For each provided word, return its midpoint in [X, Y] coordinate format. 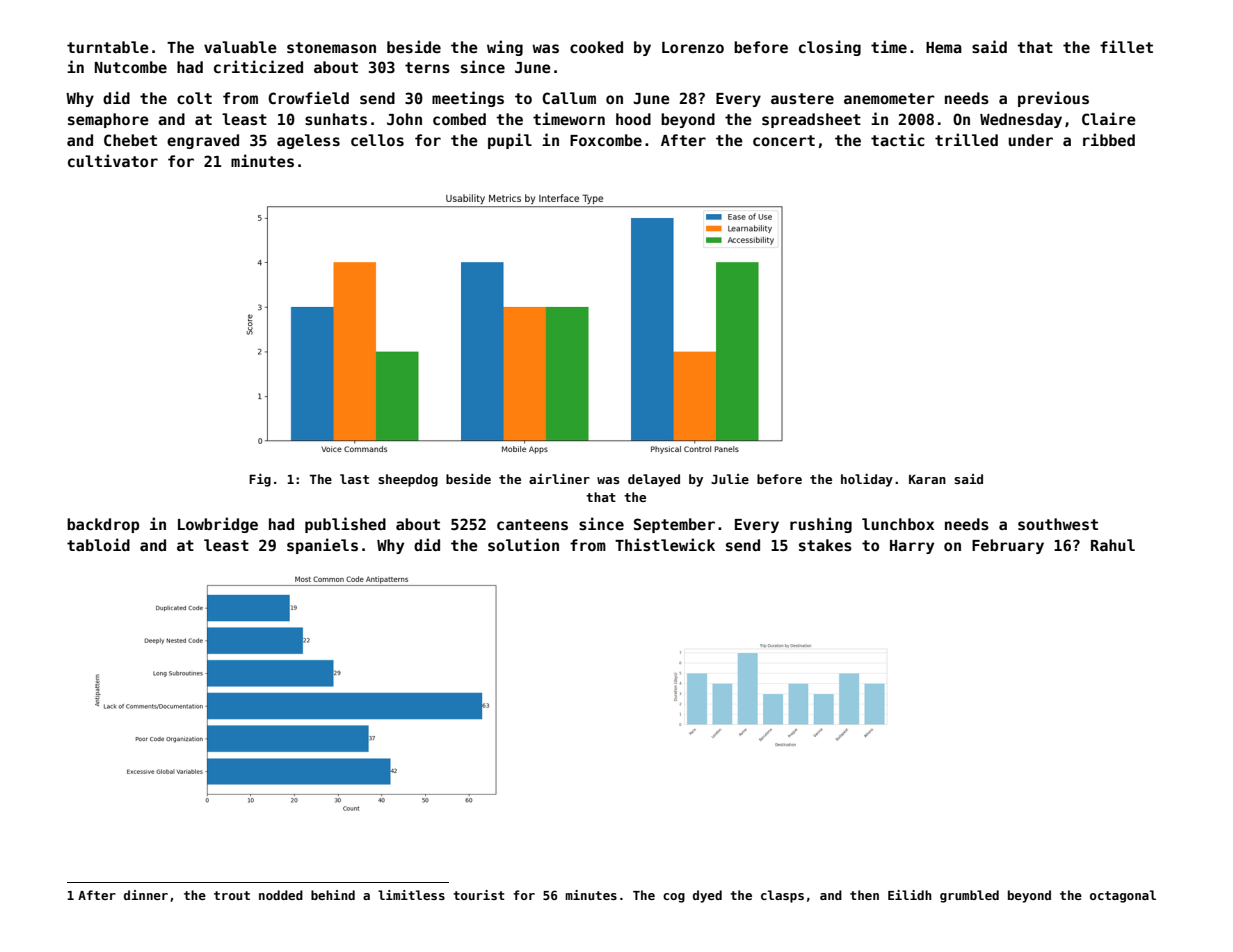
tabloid [98, 544]
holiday [867, 480]
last [354, 479]
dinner [146, 895]
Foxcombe [606, 140]
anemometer [889, 98]
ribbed [1109, 139]
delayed [654, 480]
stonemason [331, 47]
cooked [596, 47]
